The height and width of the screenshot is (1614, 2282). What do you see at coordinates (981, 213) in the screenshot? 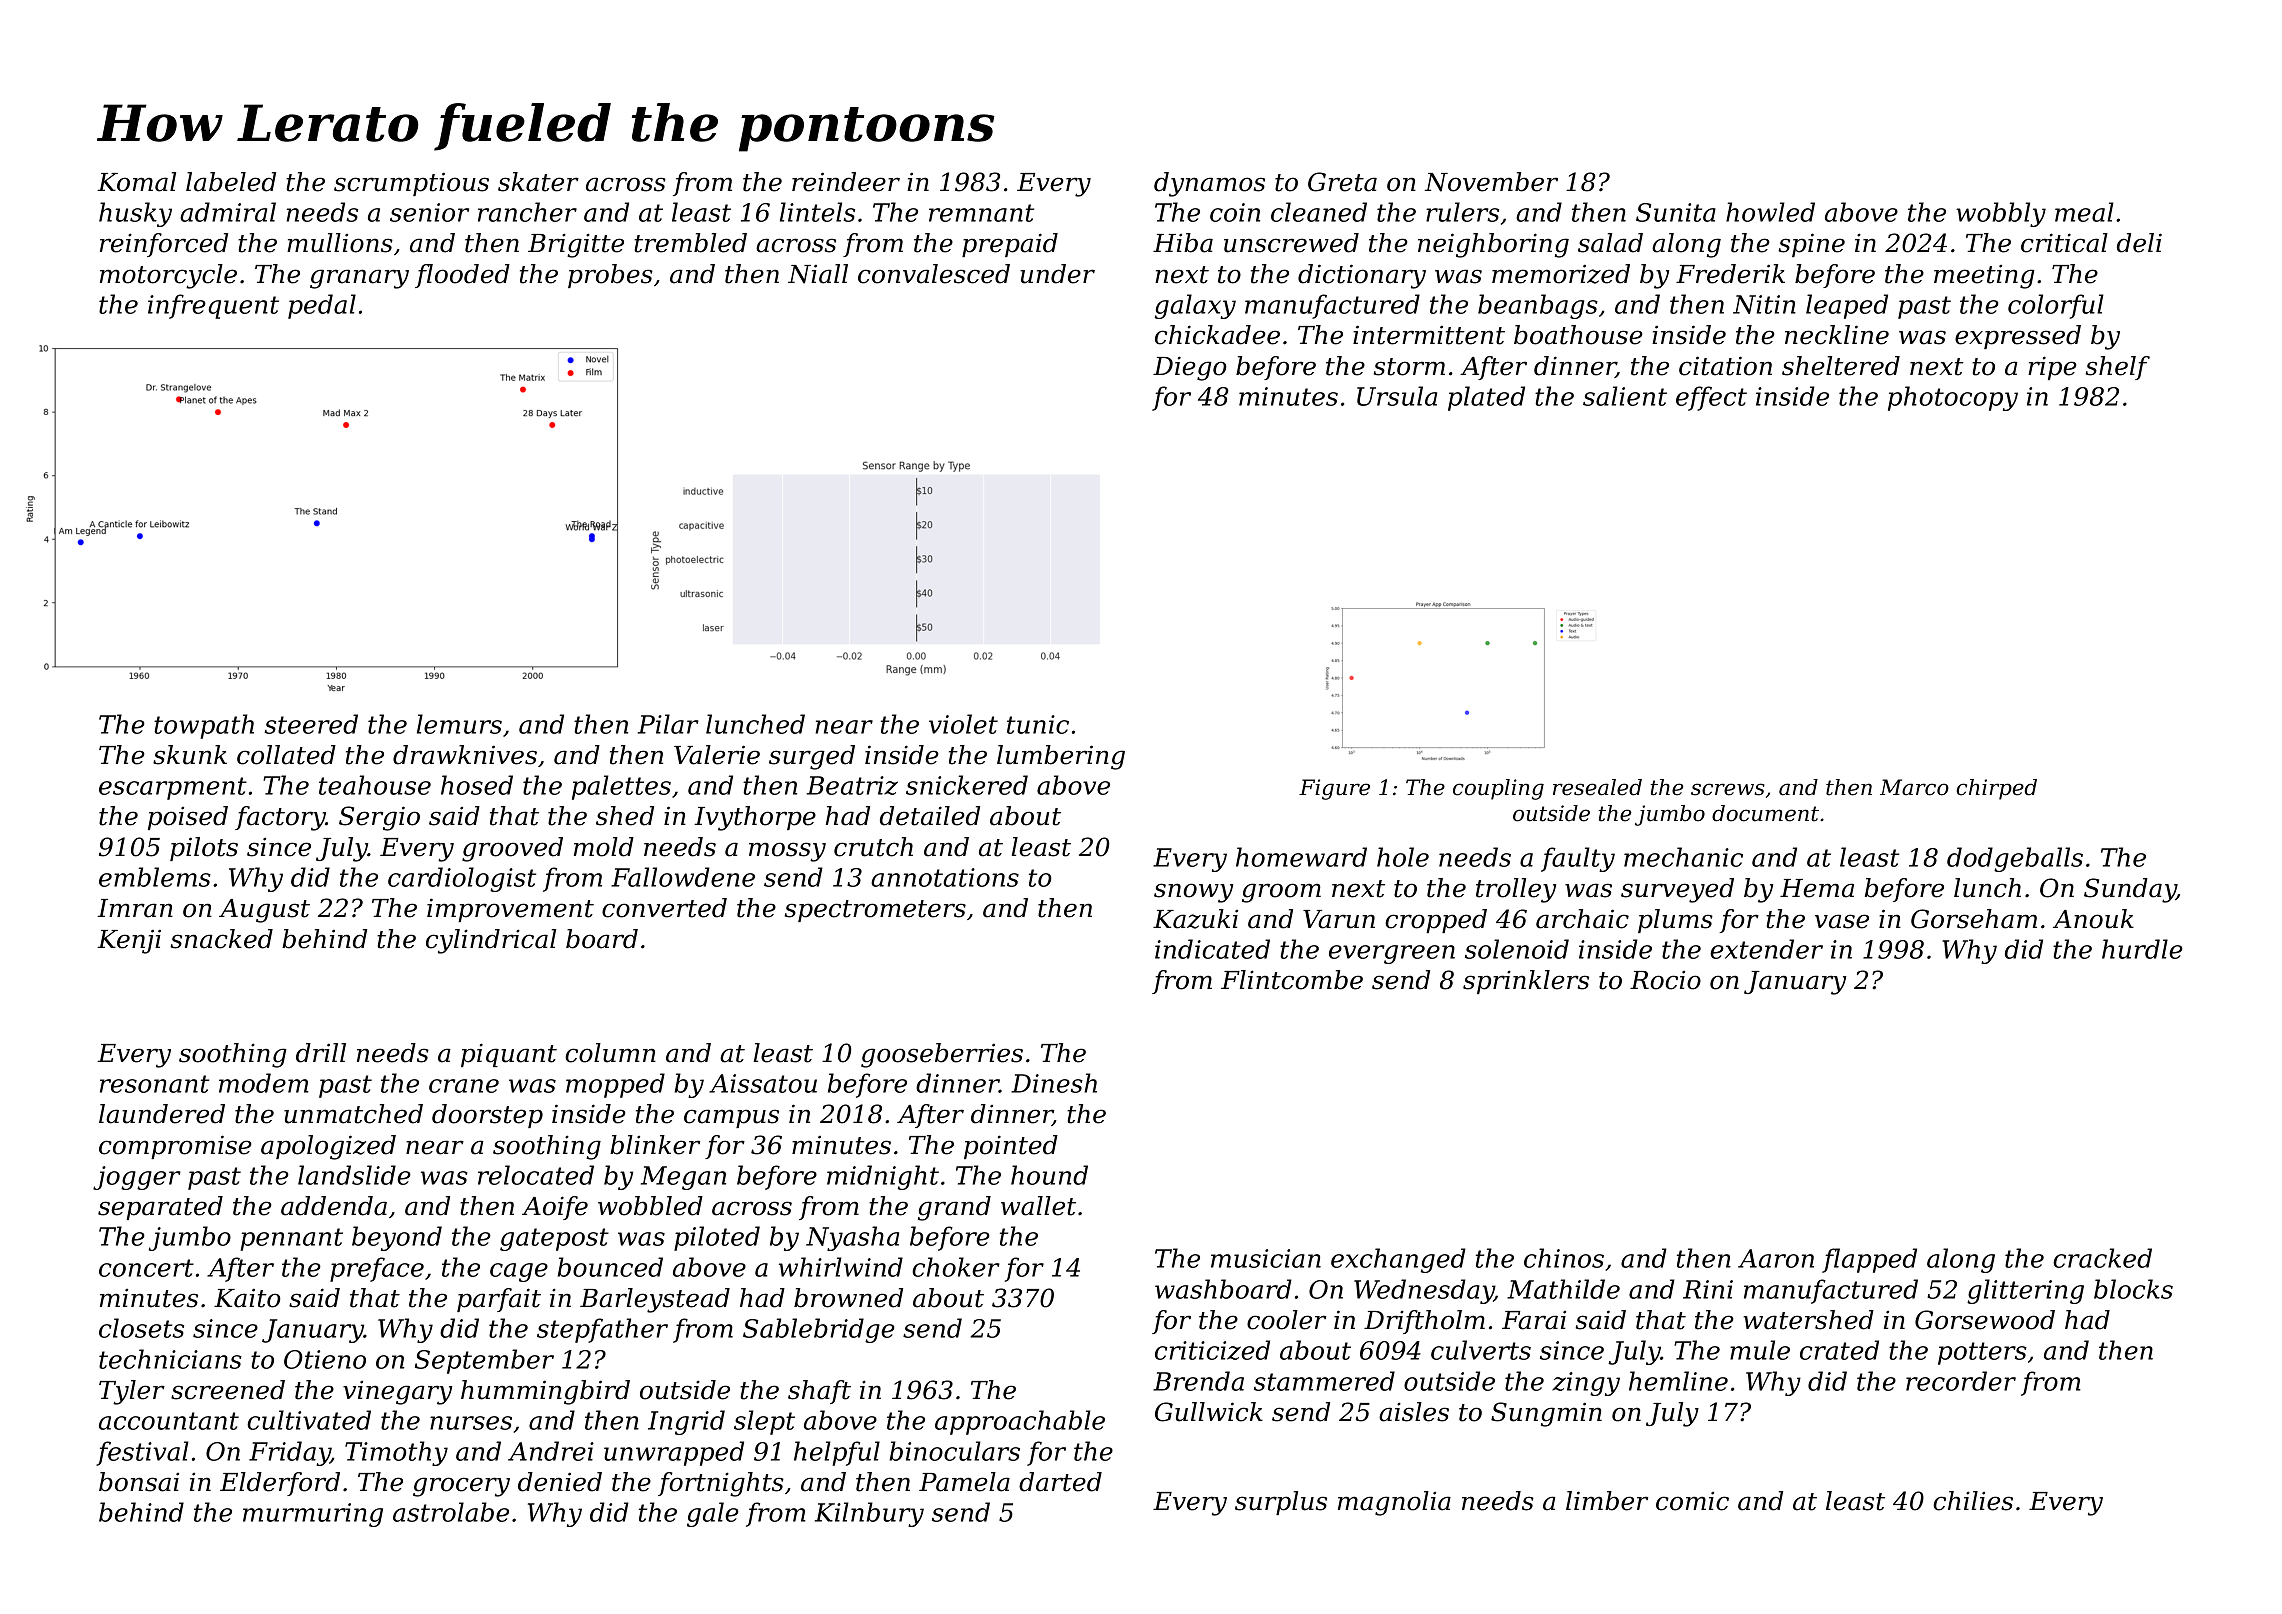
I see `remnant` at bounding box center [981, 213].
